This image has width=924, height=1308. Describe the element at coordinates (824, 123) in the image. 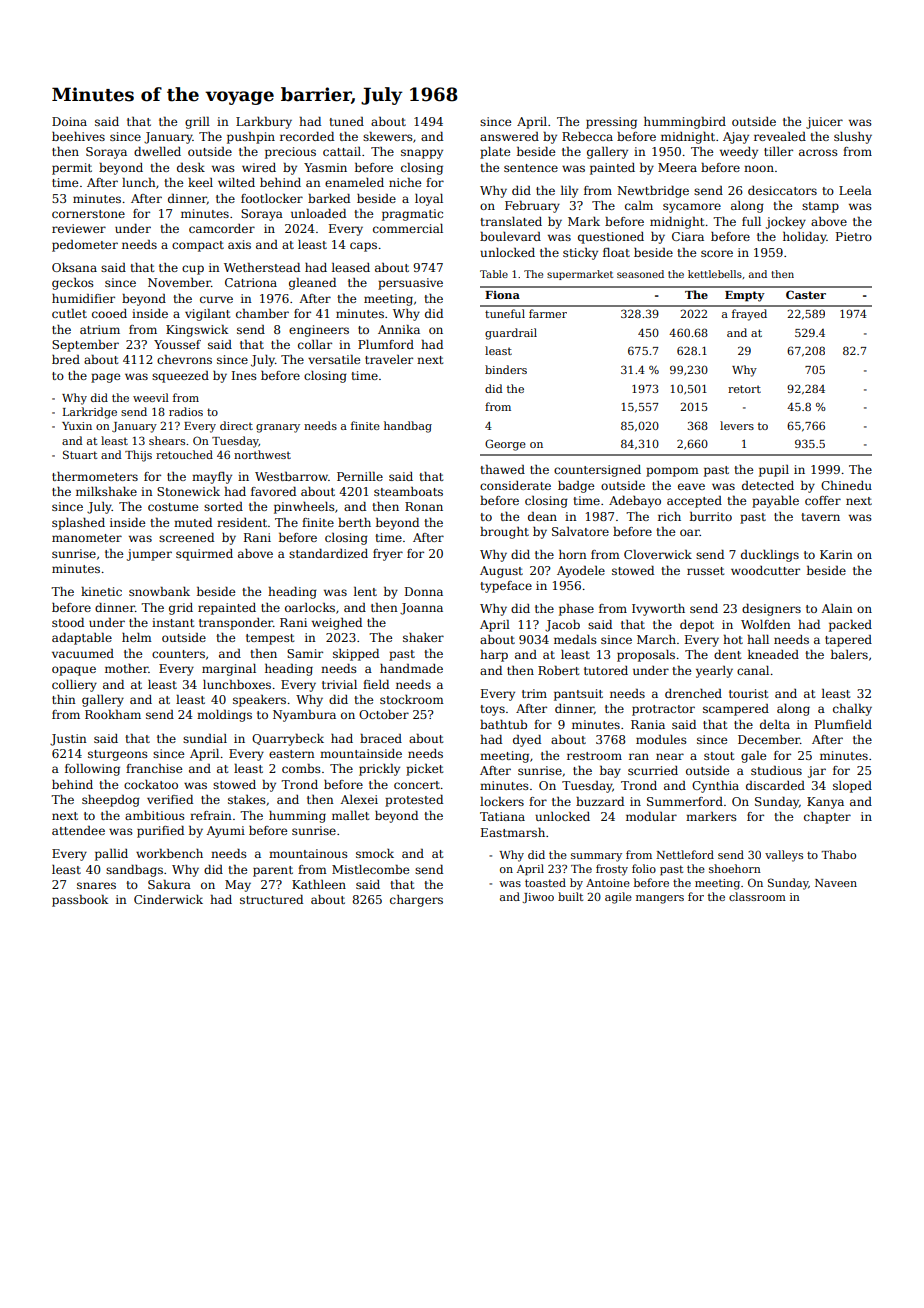

I see `juicer` at that location.
